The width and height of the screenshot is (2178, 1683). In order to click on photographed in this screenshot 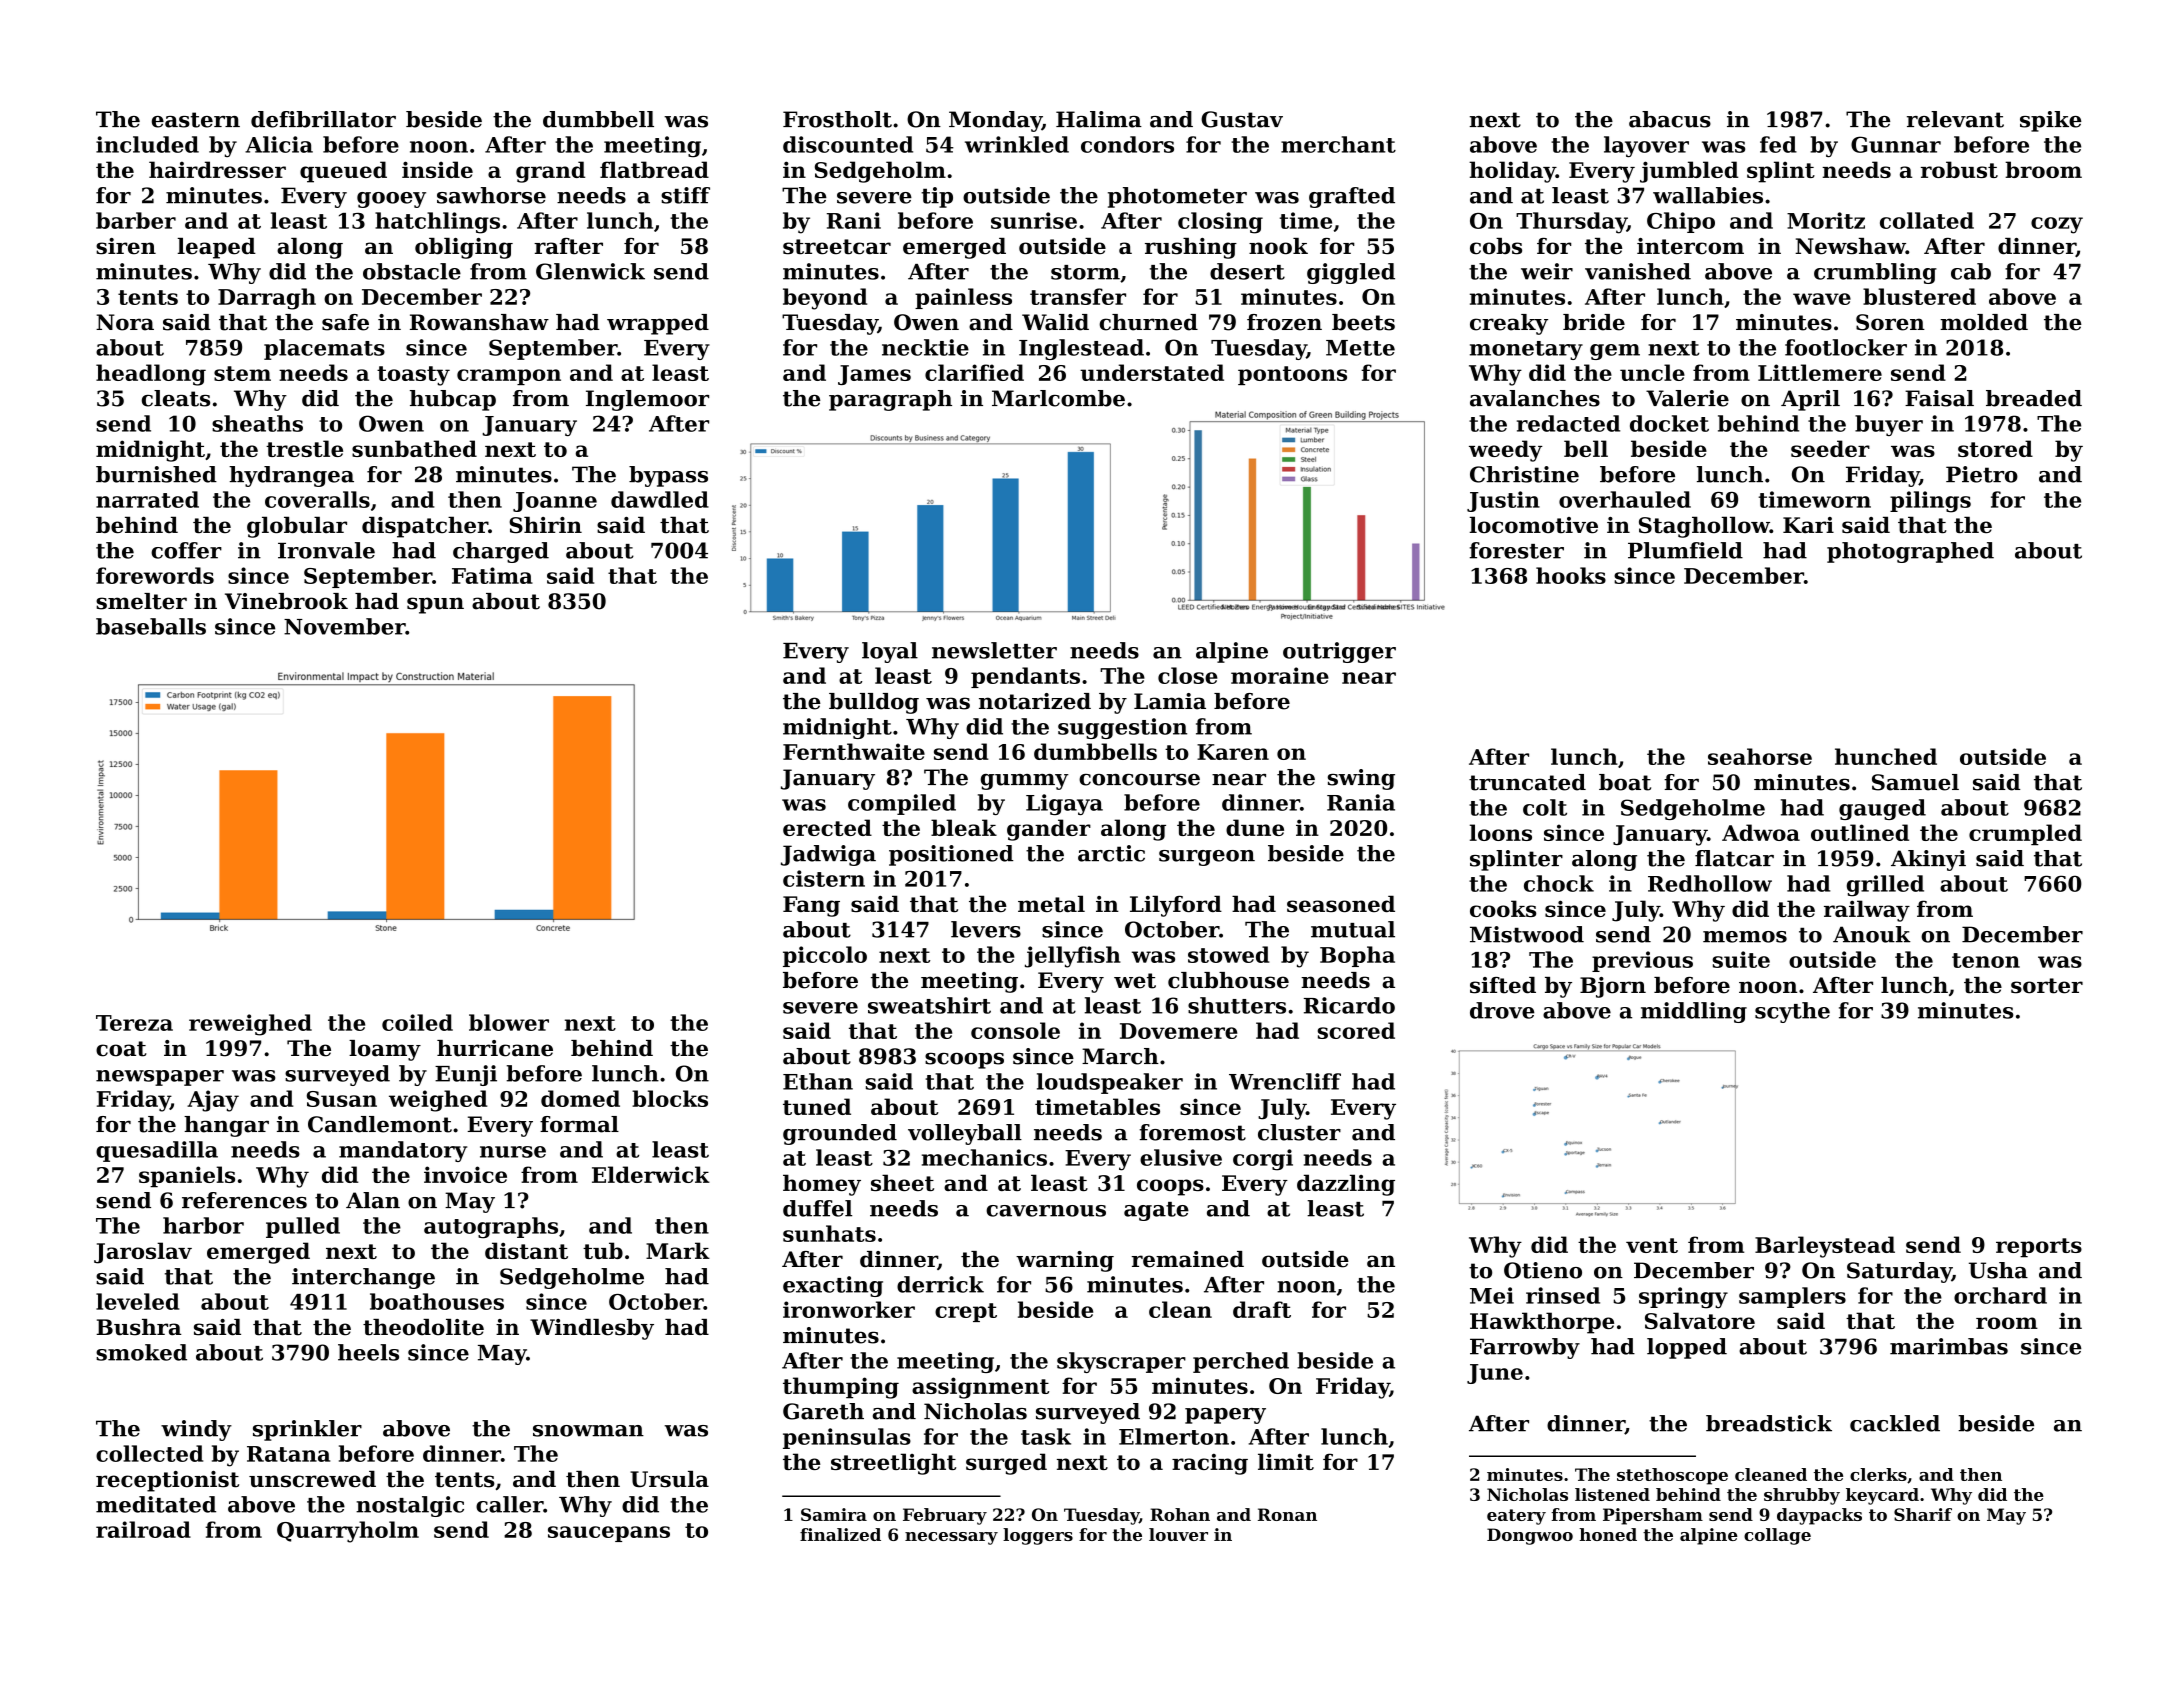, I will do `click(1910, 552)`.
